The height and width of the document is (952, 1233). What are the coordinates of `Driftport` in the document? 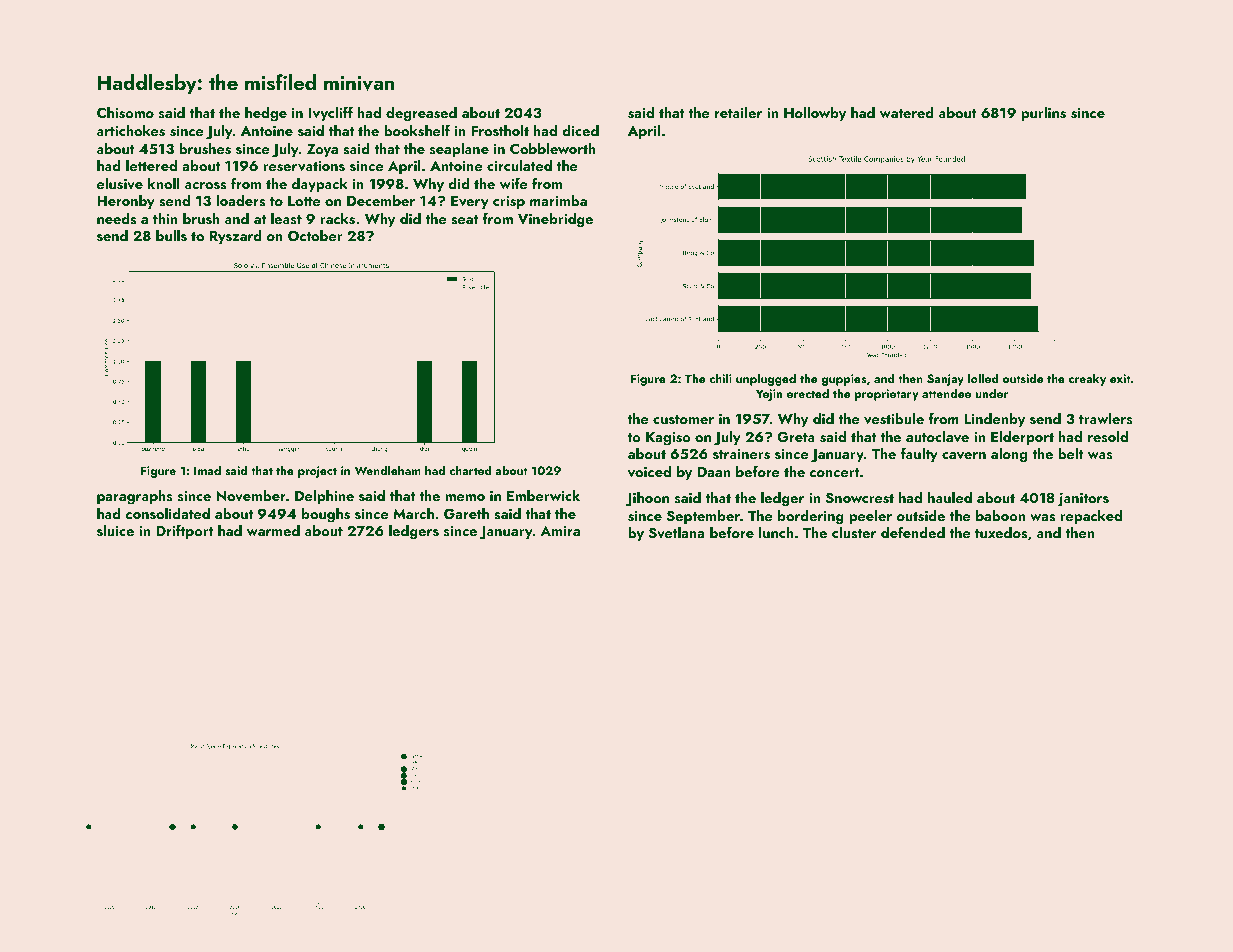 It's located at (185, 531).
